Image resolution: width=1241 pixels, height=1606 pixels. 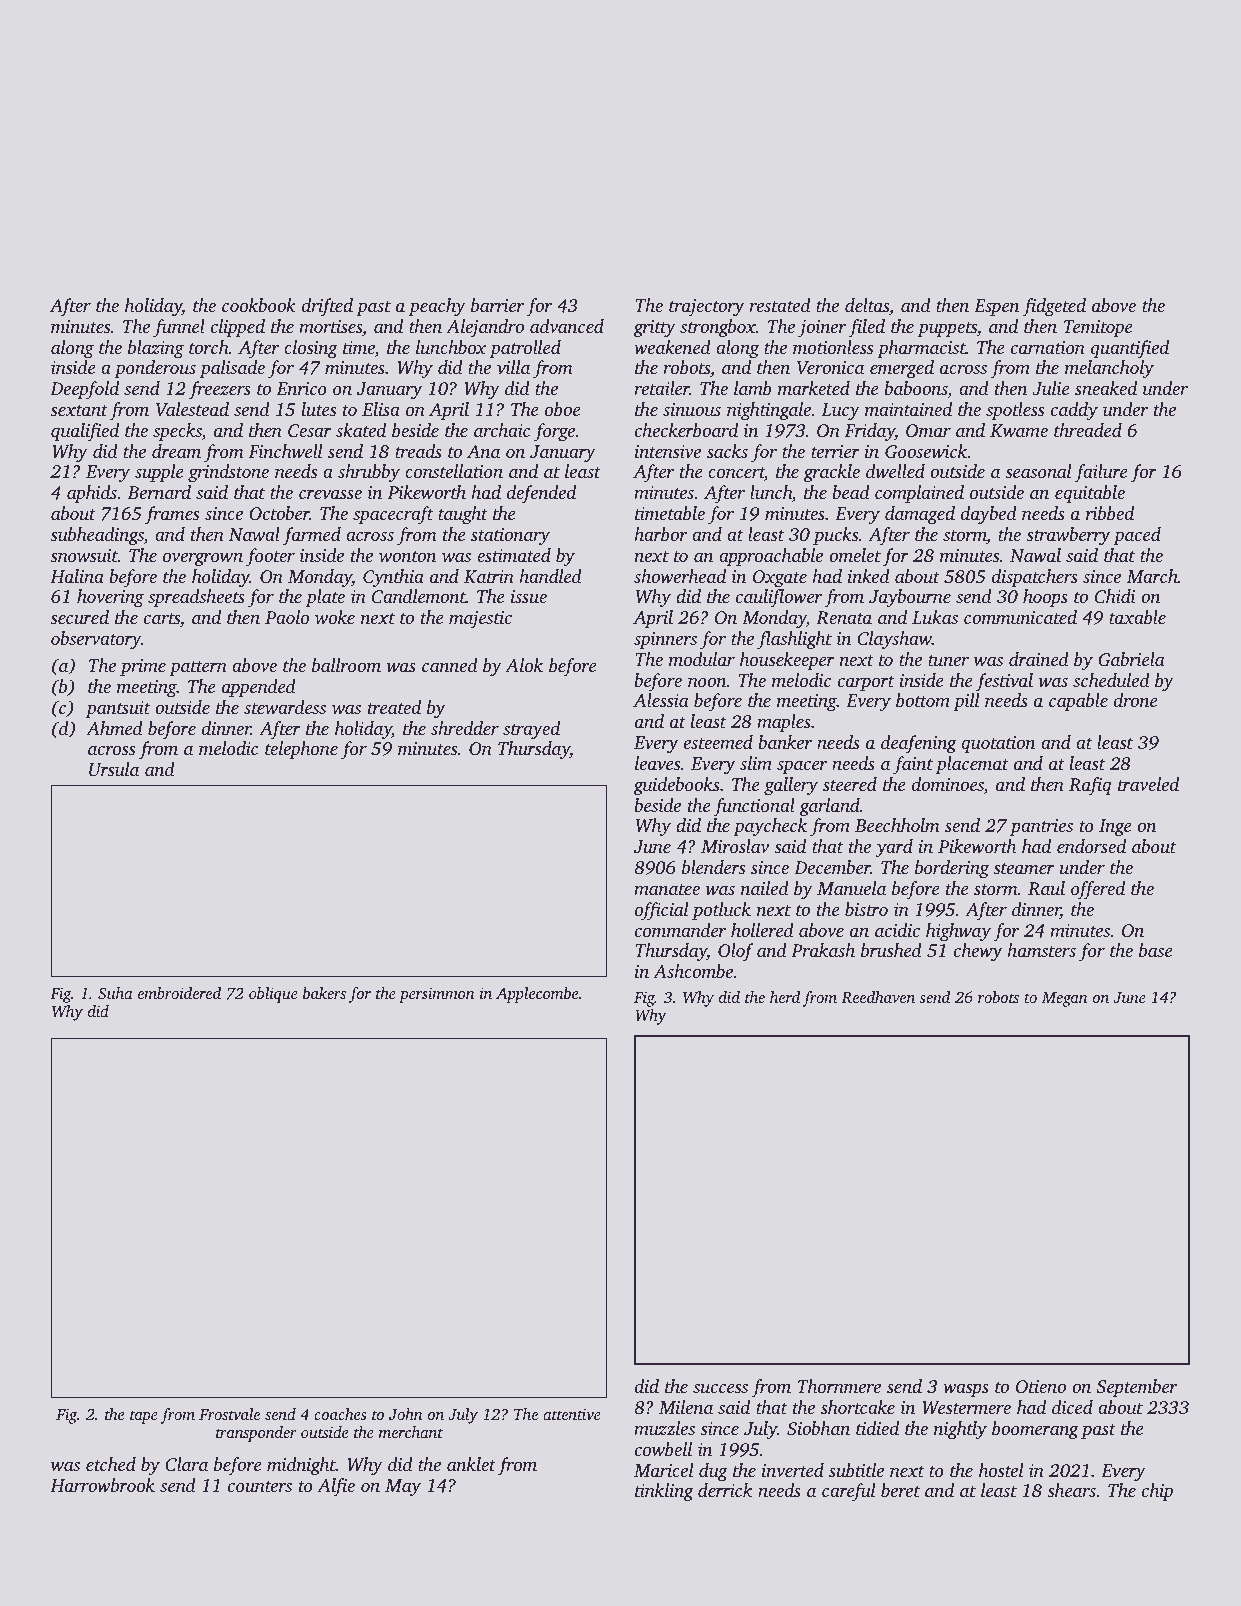 What do you see at coordinates (311, 349) in the screenshot?
I see `closing` at bounding box center [311, 349].
